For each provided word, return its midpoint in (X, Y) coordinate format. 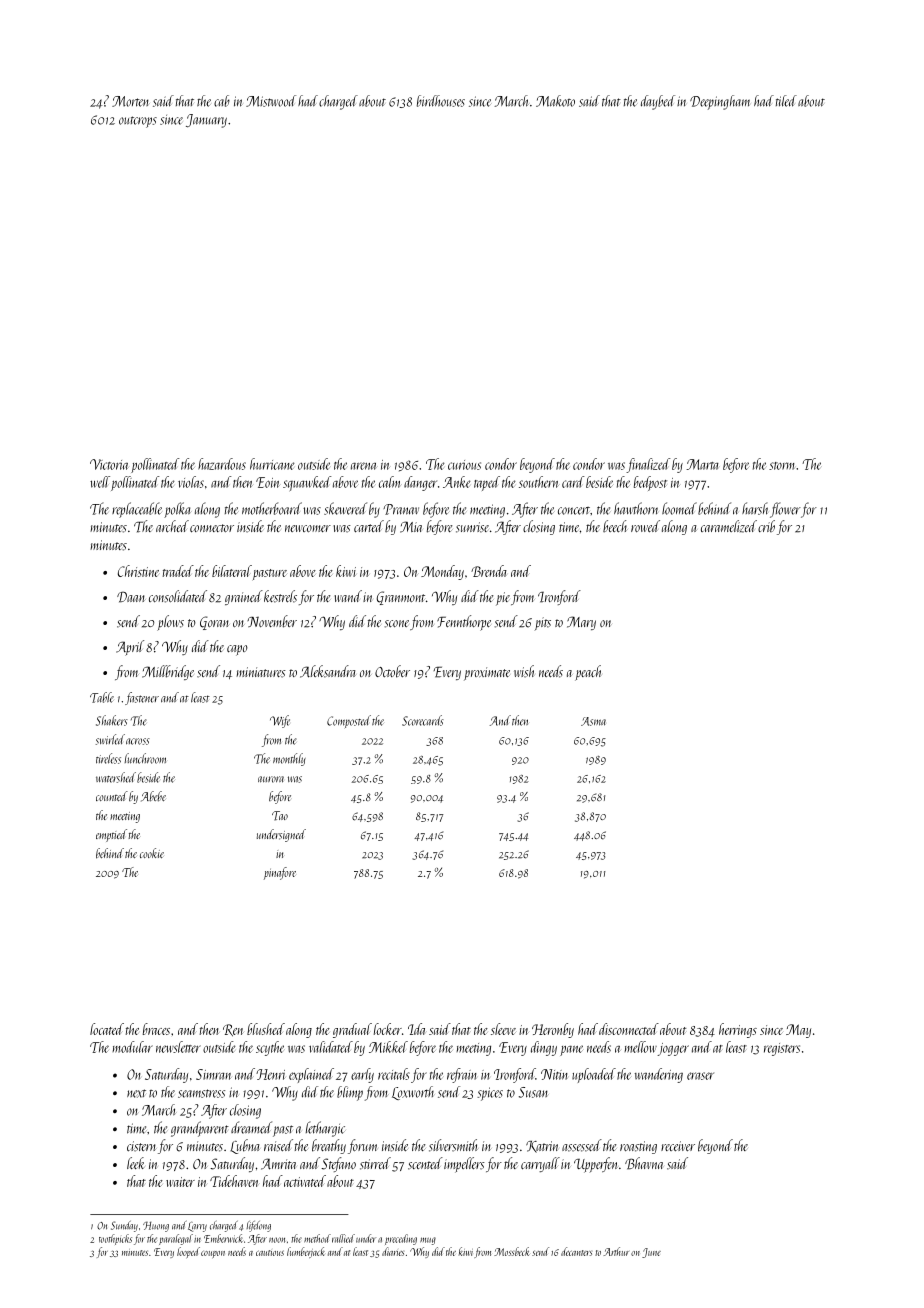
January (206, 121)
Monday (442, 572)
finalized (648, 465)
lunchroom (145, 758)
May (798, 1031)
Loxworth (413, 1093)
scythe (270, 1048)
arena (364, 466)
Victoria (109, 464)
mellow (640, 1047)
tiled (786, 101)
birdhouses (441, 101)
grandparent (200, 1129)
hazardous (222, 464)
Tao (280, 816)
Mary (581, 623)
